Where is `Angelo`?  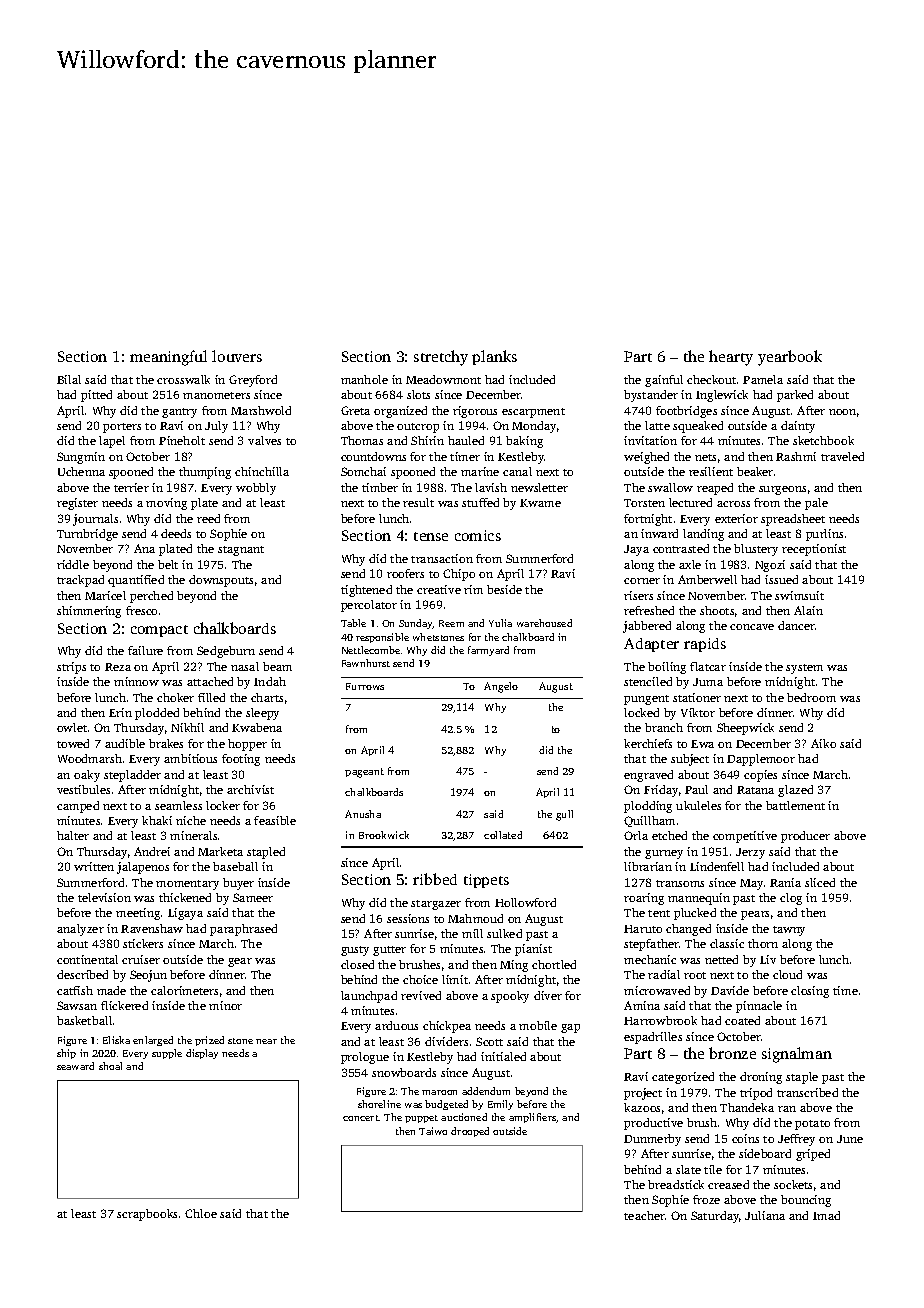
Angelo is located at coordinates (501, 687).
